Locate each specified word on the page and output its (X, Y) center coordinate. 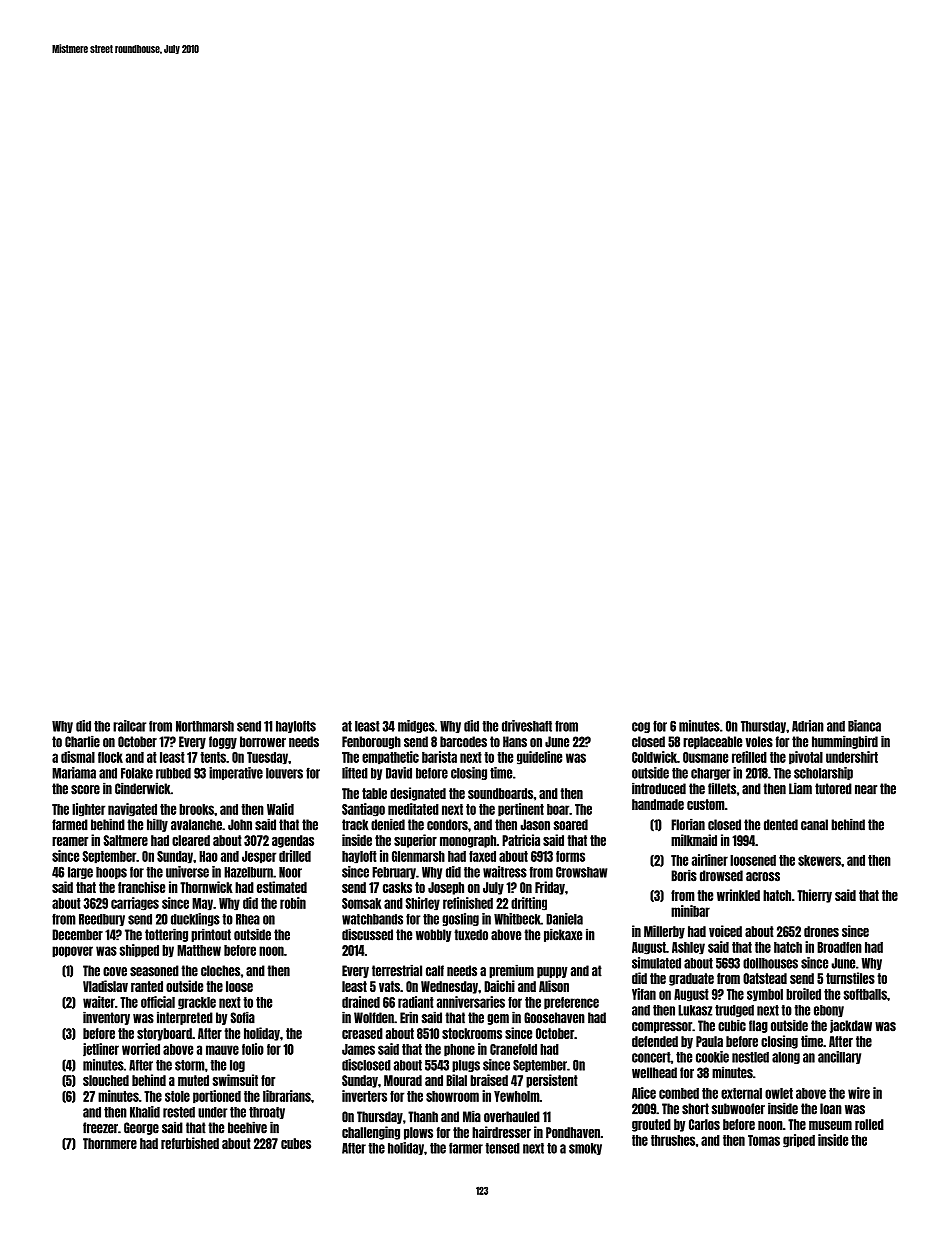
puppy (552, 972)
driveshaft (527, 726)
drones (821, 931)
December (77, 935)
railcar (129, 726)
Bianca (864, 726)
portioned (217, 1097)
